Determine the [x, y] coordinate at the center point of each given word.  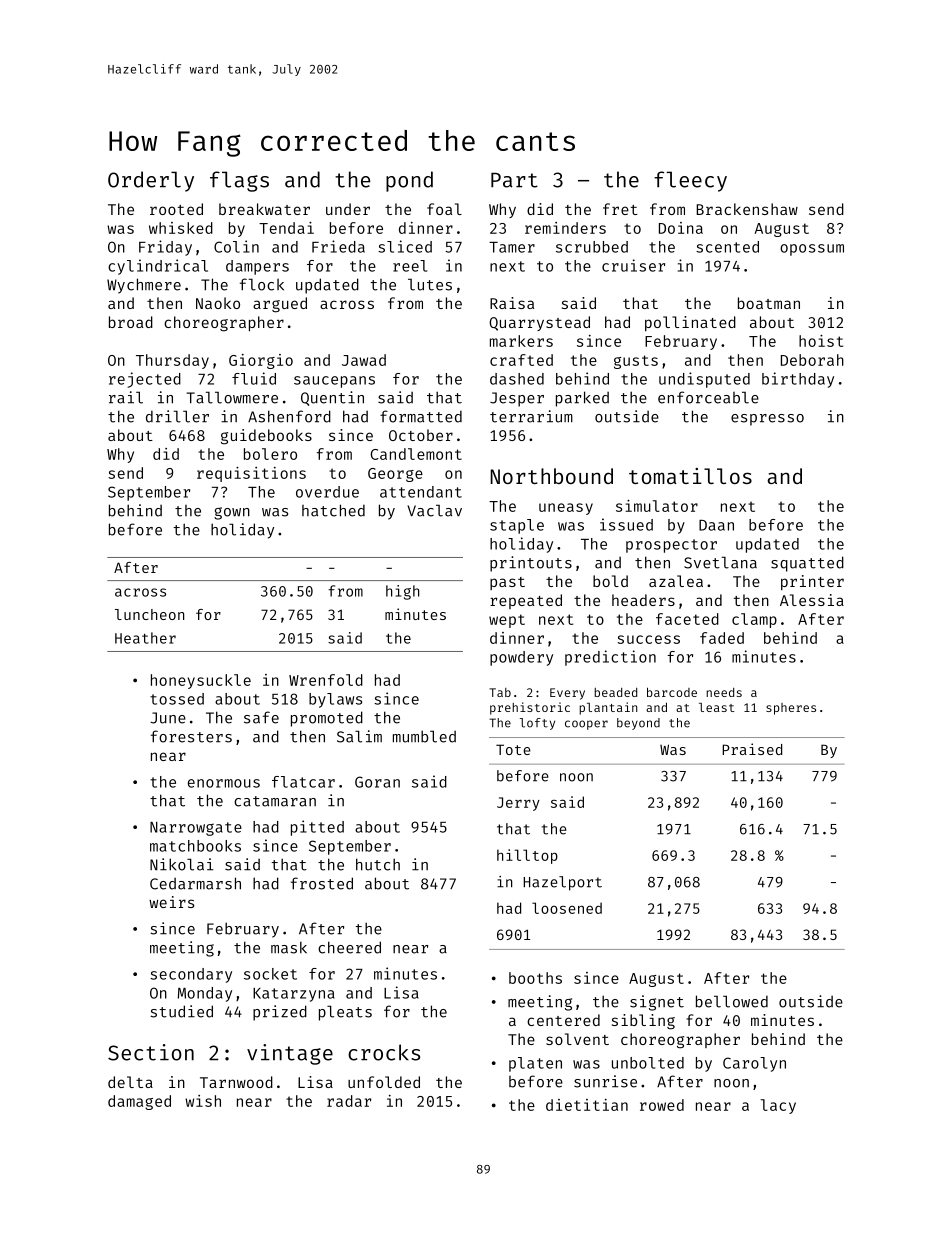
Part [514, 180]
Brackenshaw [747, 209]
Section [151, 1052]
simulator [657, 506]
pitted [317, 828]
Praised [752, 749]
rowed [662, 1105]
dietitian [587, 1105]
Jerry [518, 804]
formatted [421, 416]
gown [232, 513]
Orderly [151, 181]
